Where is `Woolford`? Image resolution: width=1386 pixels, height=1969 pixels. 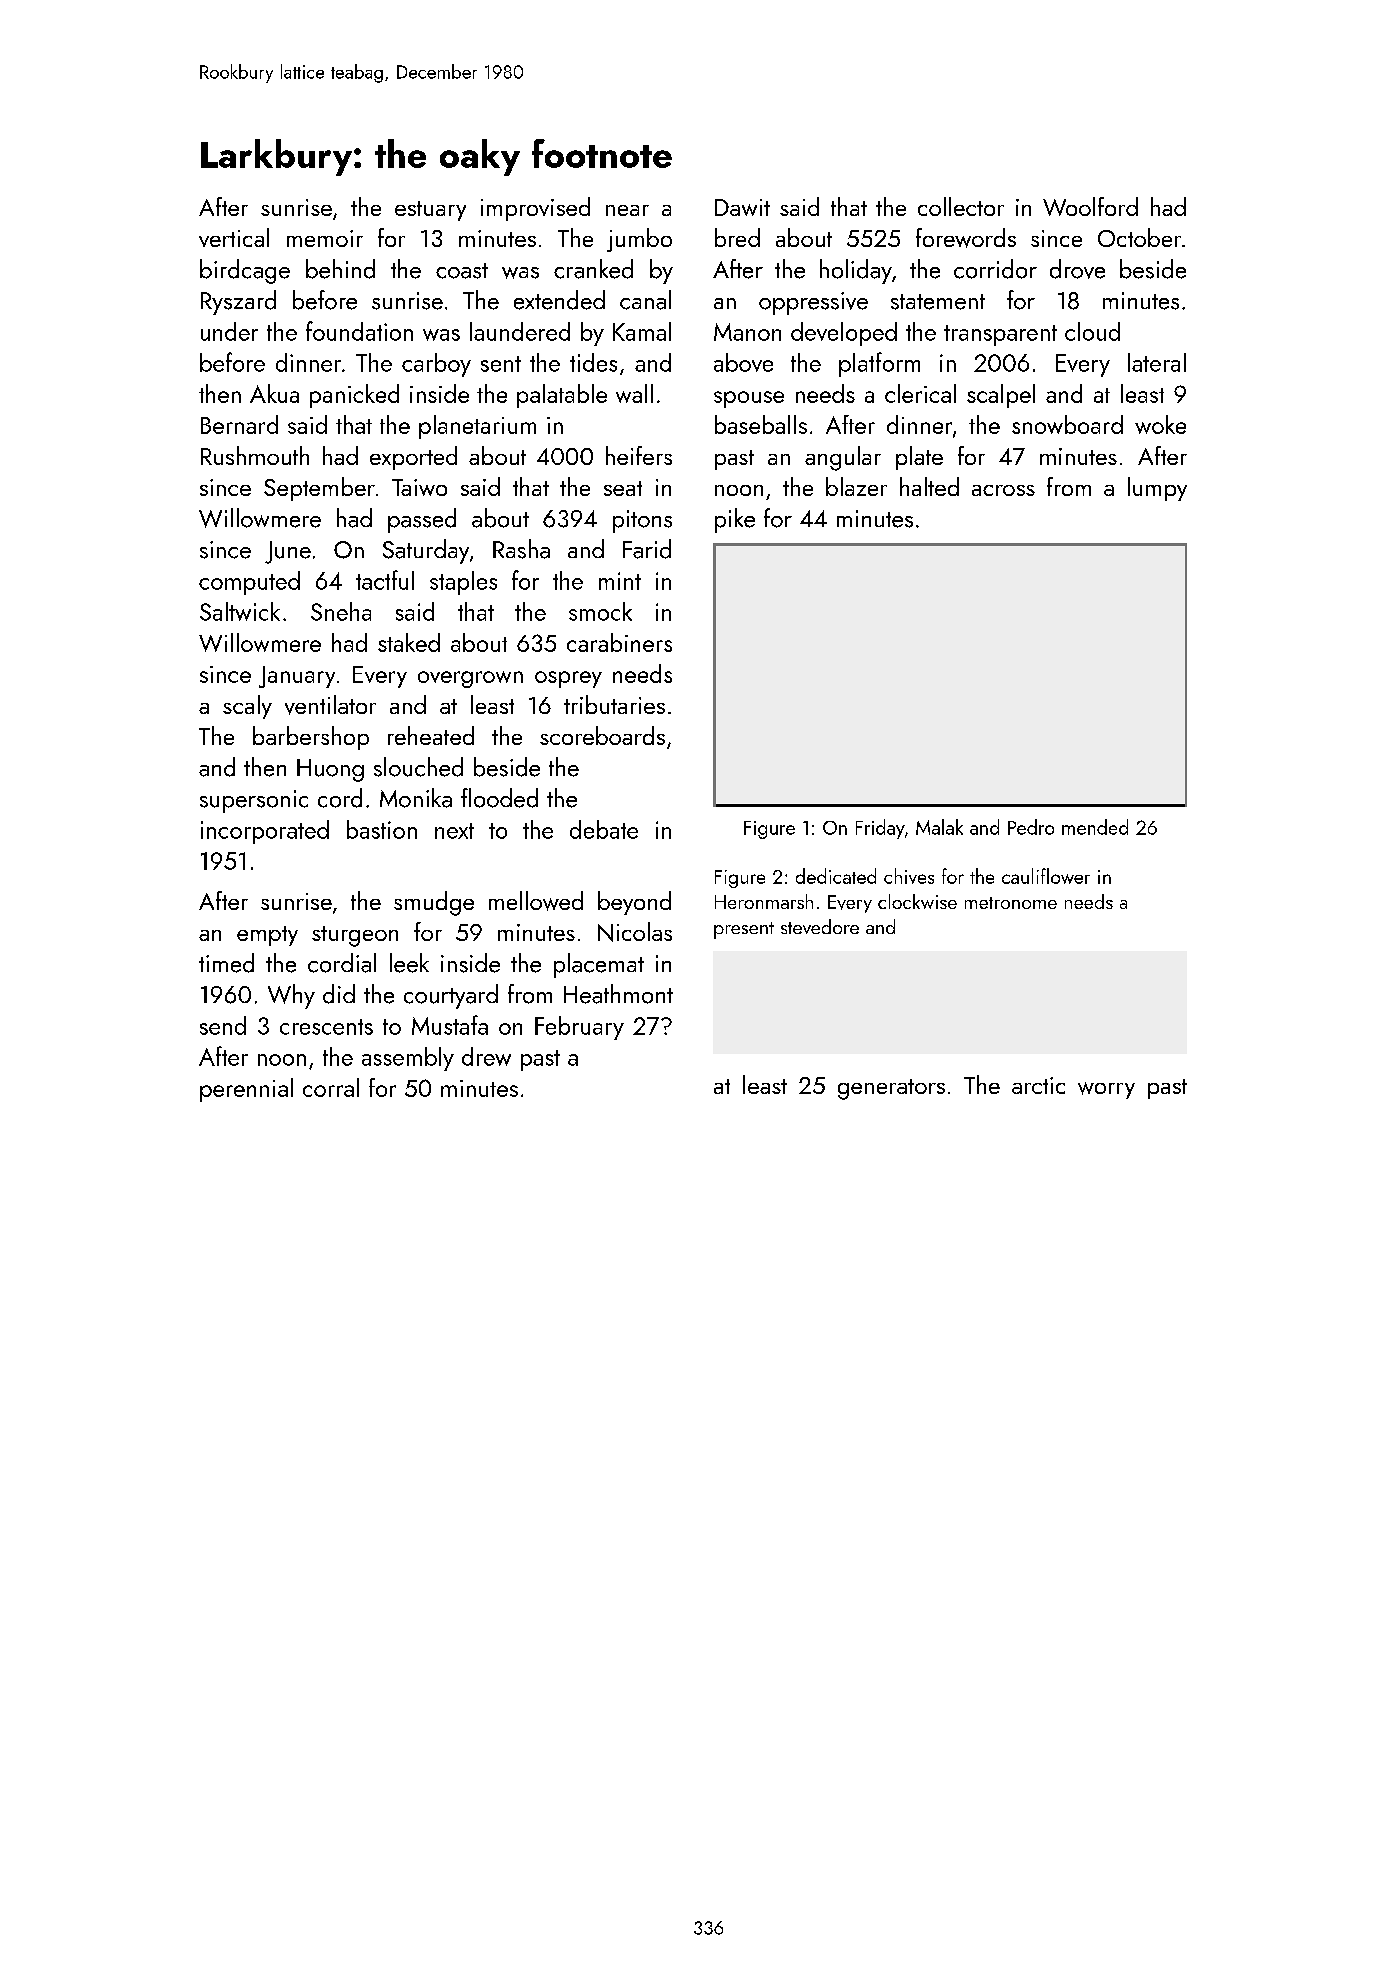
Woolford is located at coordinates (1090, 206).
